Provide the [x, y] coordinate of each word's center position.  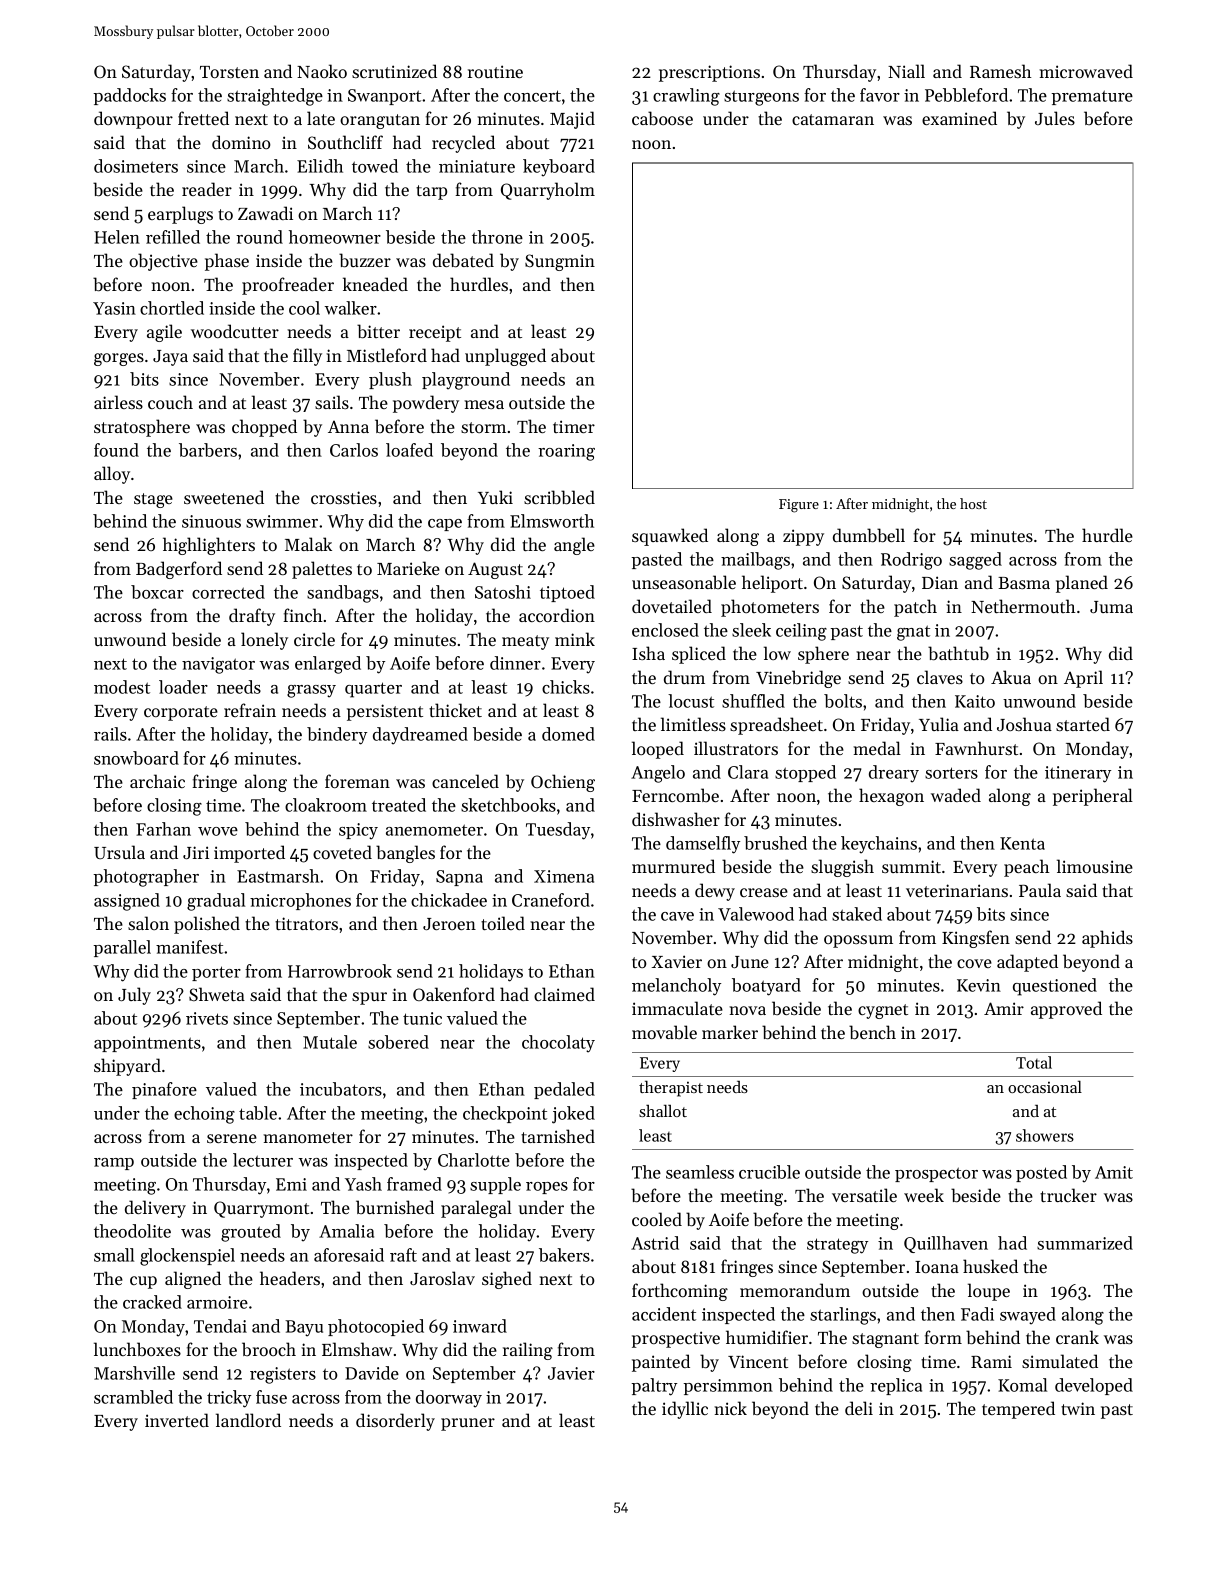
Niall [906, 71]
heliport [772, 584]
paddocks [129, 96]
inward [480, 1326]
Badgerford [179, 570]
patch [915, 608]
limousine [1095, 866]
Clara [748, 772]
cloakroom [326, 805]
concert [532, 96]
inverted [177, 1420]
